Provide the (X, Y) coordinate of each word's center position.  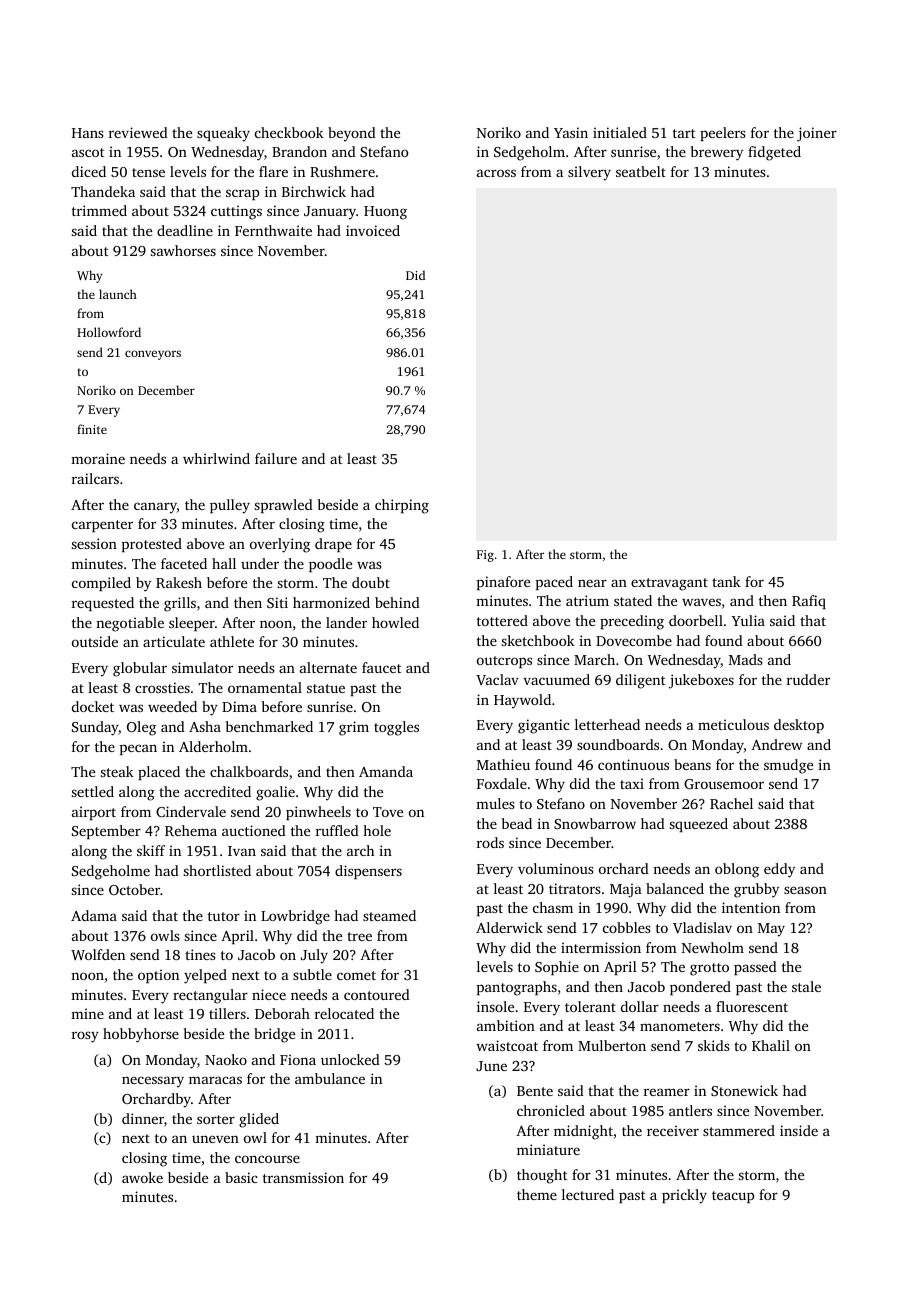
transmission (303, 1177)
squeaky (223, 134)
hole (377, 830)
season (805, 890)
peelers (723, 134)
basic (241, 1177)
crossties (162, 687)
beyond (352, 134)
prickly (684, 1196)
